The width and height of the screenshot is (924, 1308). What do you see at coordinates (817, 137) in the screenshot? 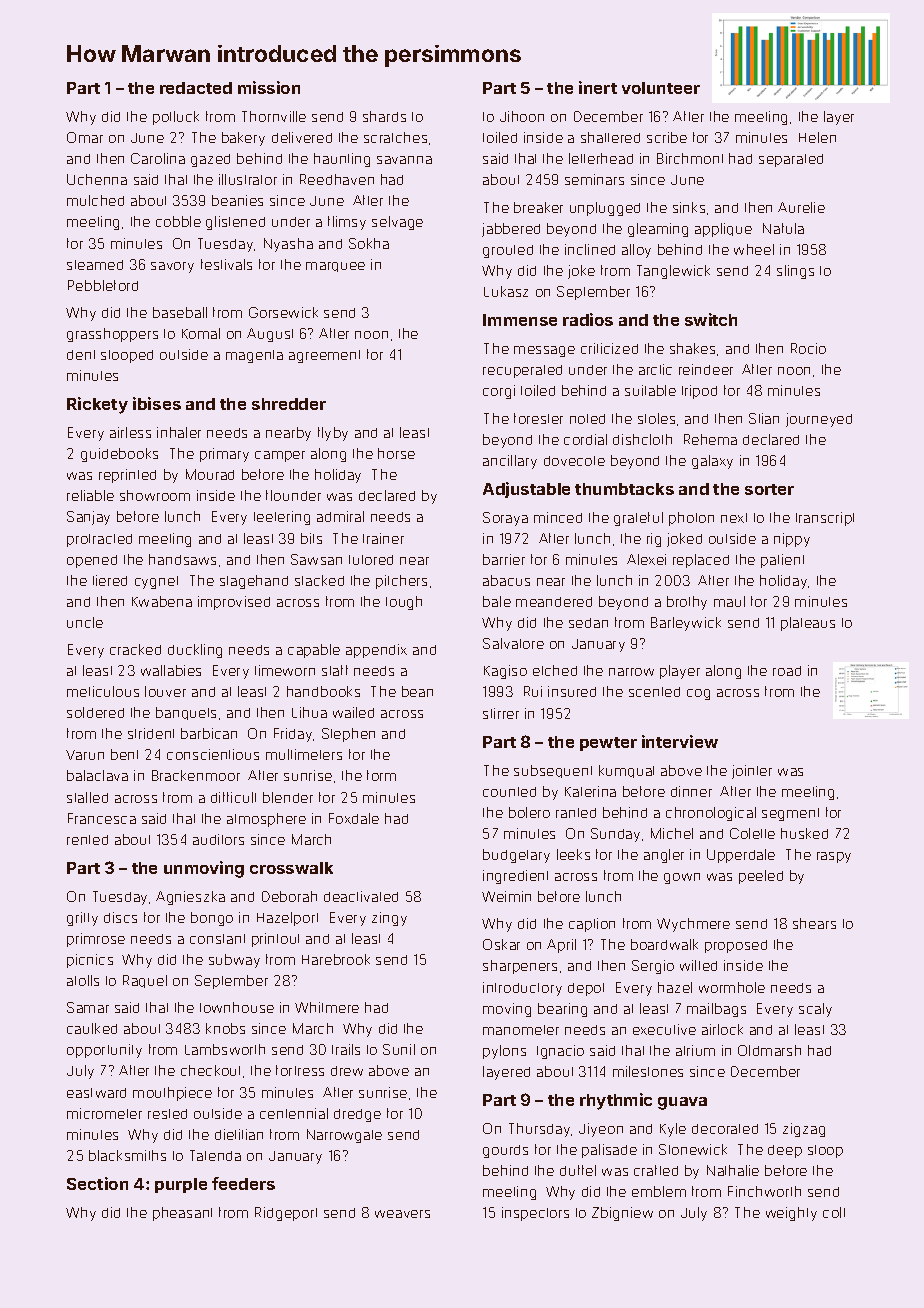
I see `Helen` at bounding box center [817, 137].
